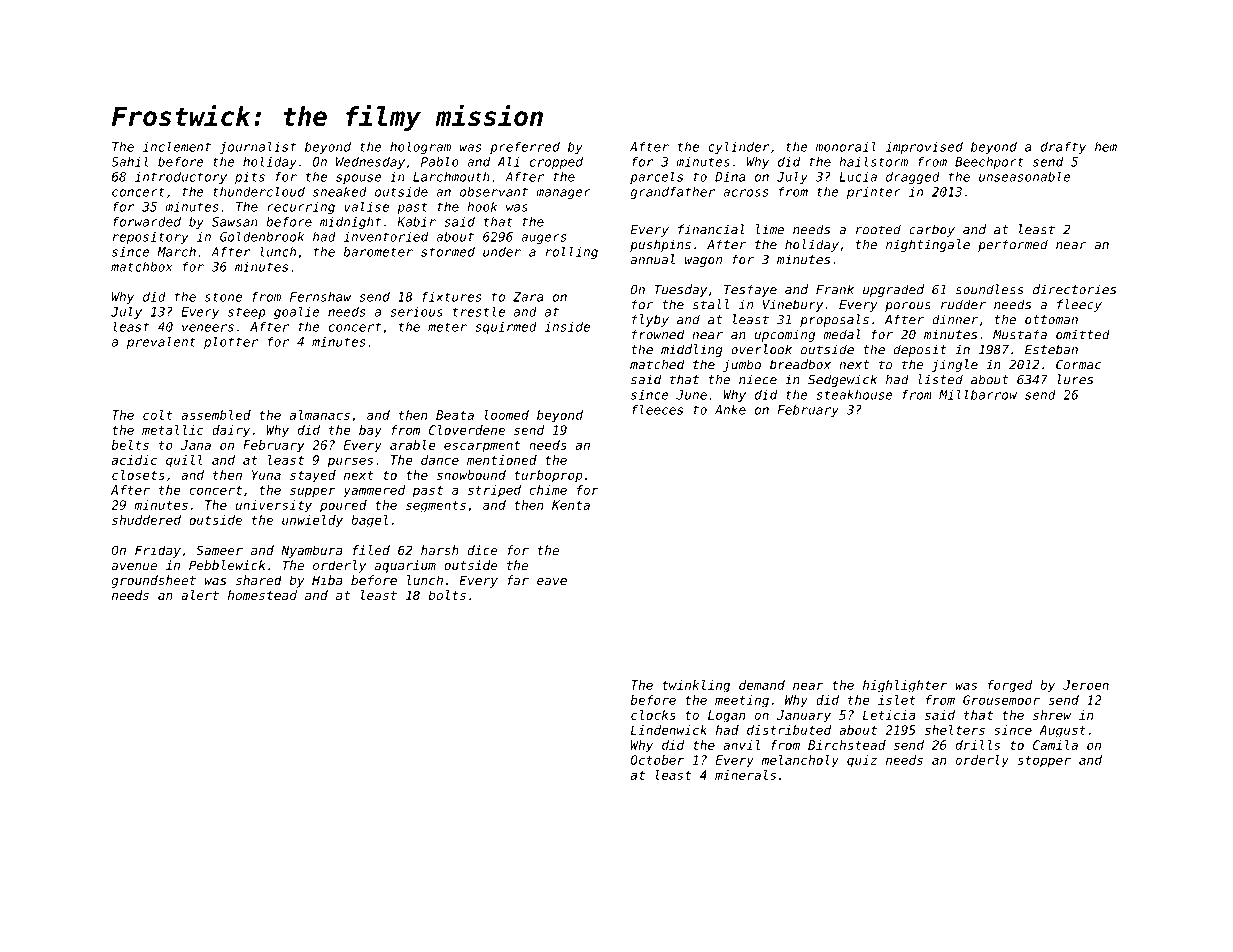 The image size is (1233, 952). I want to click on October, so click(657, 760).
